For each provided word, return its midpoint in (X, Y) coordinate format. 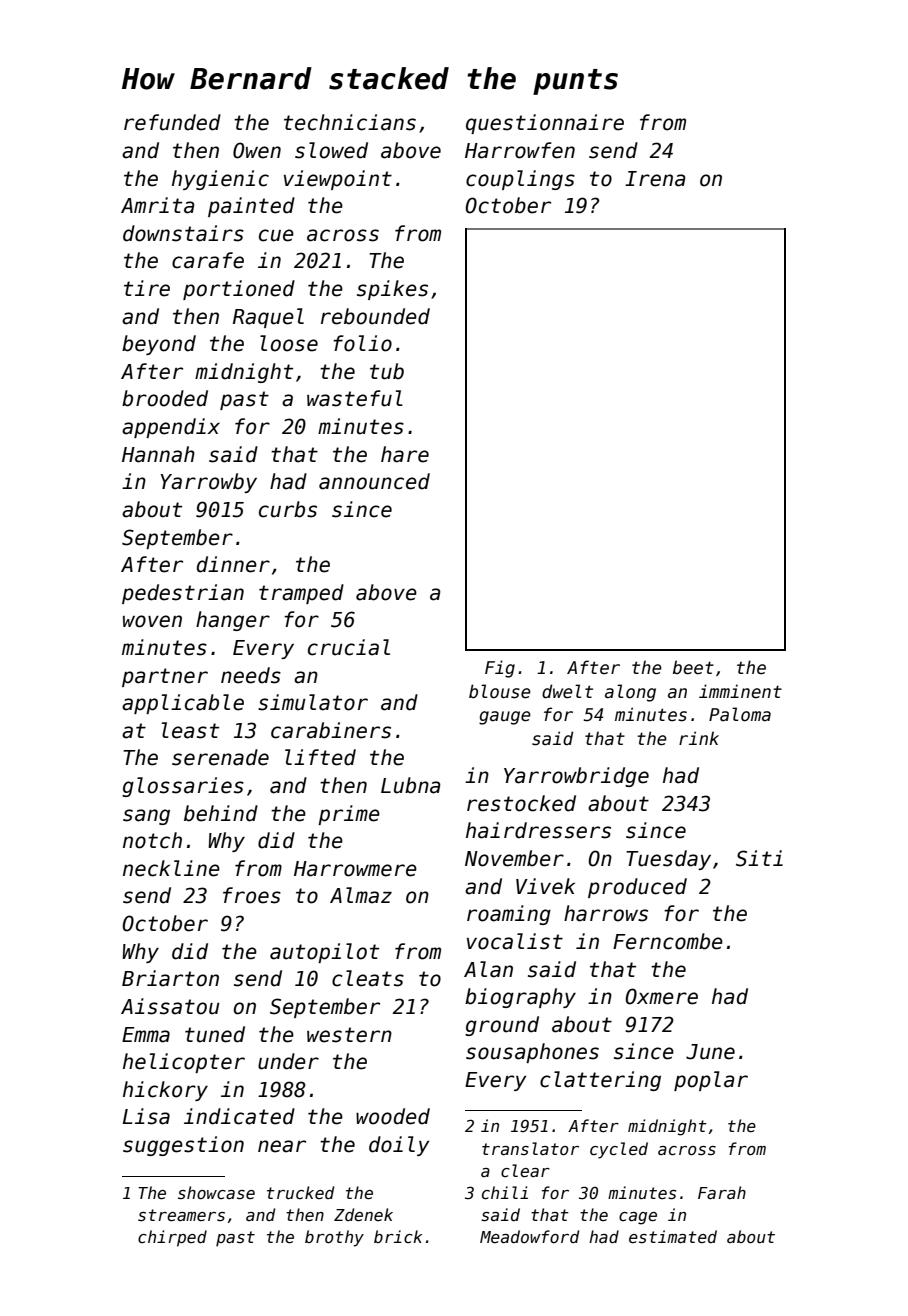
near (282, 1146)
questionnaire (545, 124)
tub (387, 371)
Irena (655, 179)
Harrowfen (520, 150)
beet (693, 667)
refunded (172, 122)
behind (221, 813)
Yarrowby (208, 483)
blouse (500, 691)
